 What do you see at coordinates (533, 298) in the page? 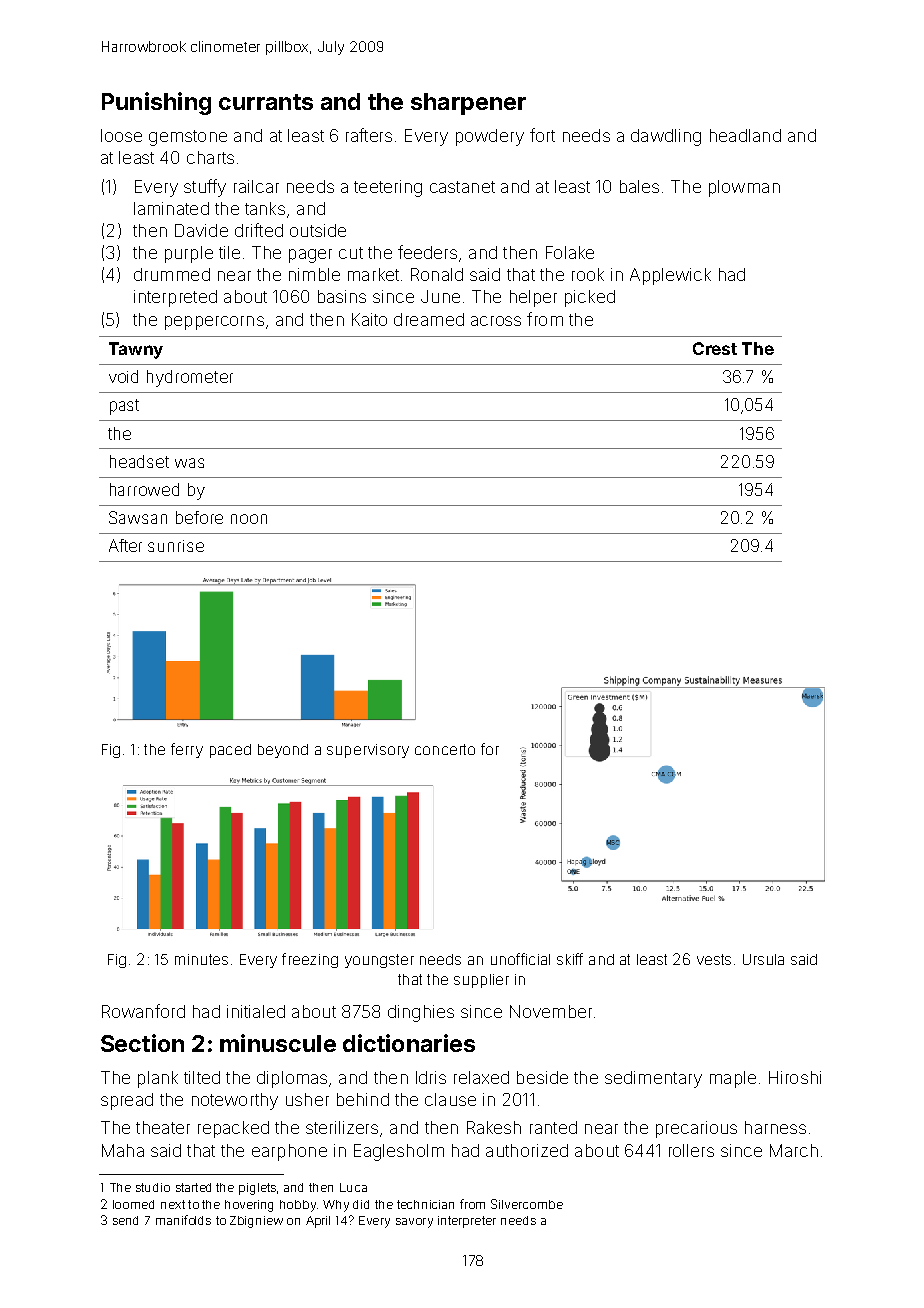
I see `helper` at bounding box center [533, 298].
